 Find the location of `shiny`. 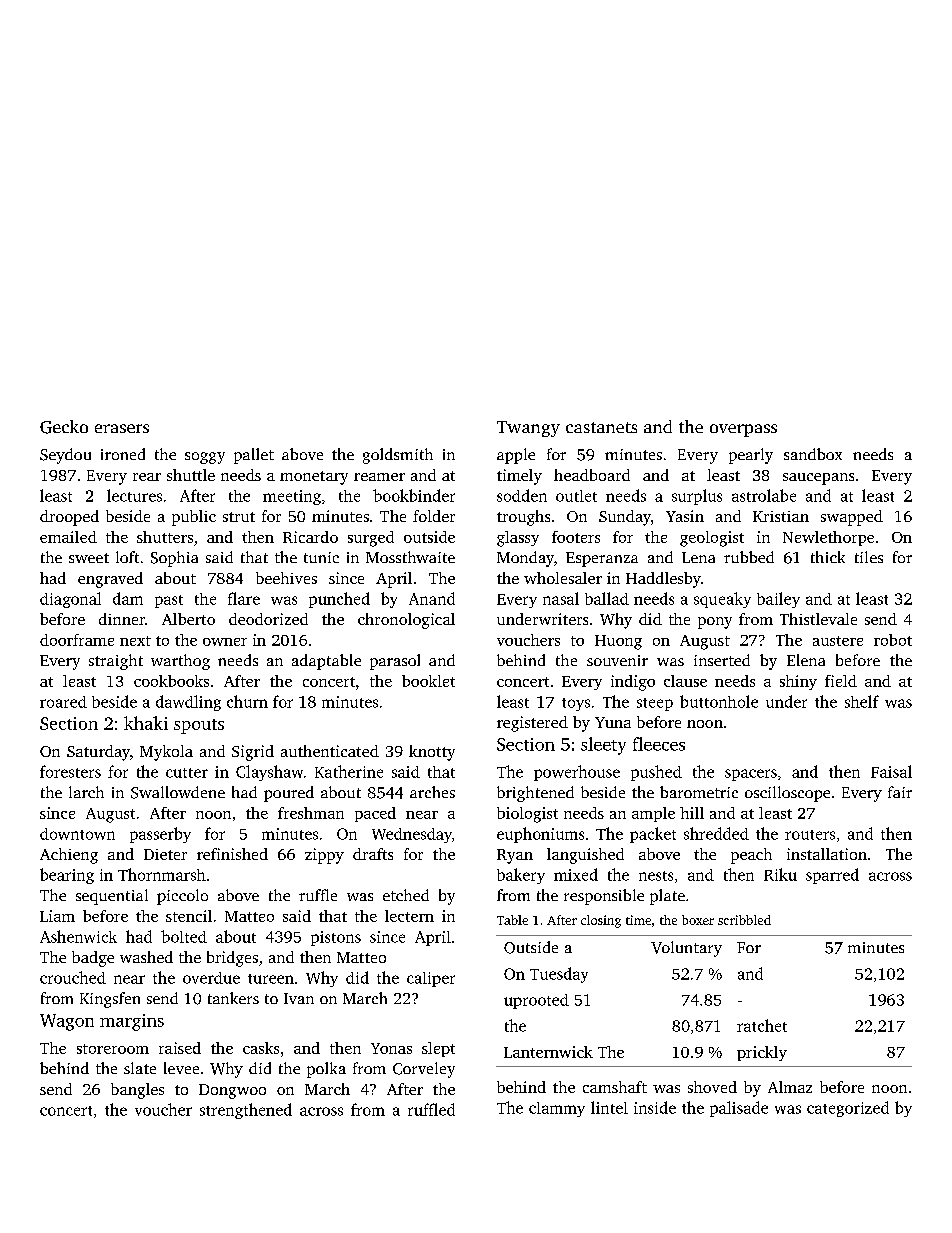

shiny is located at coordinates (798, 682).
